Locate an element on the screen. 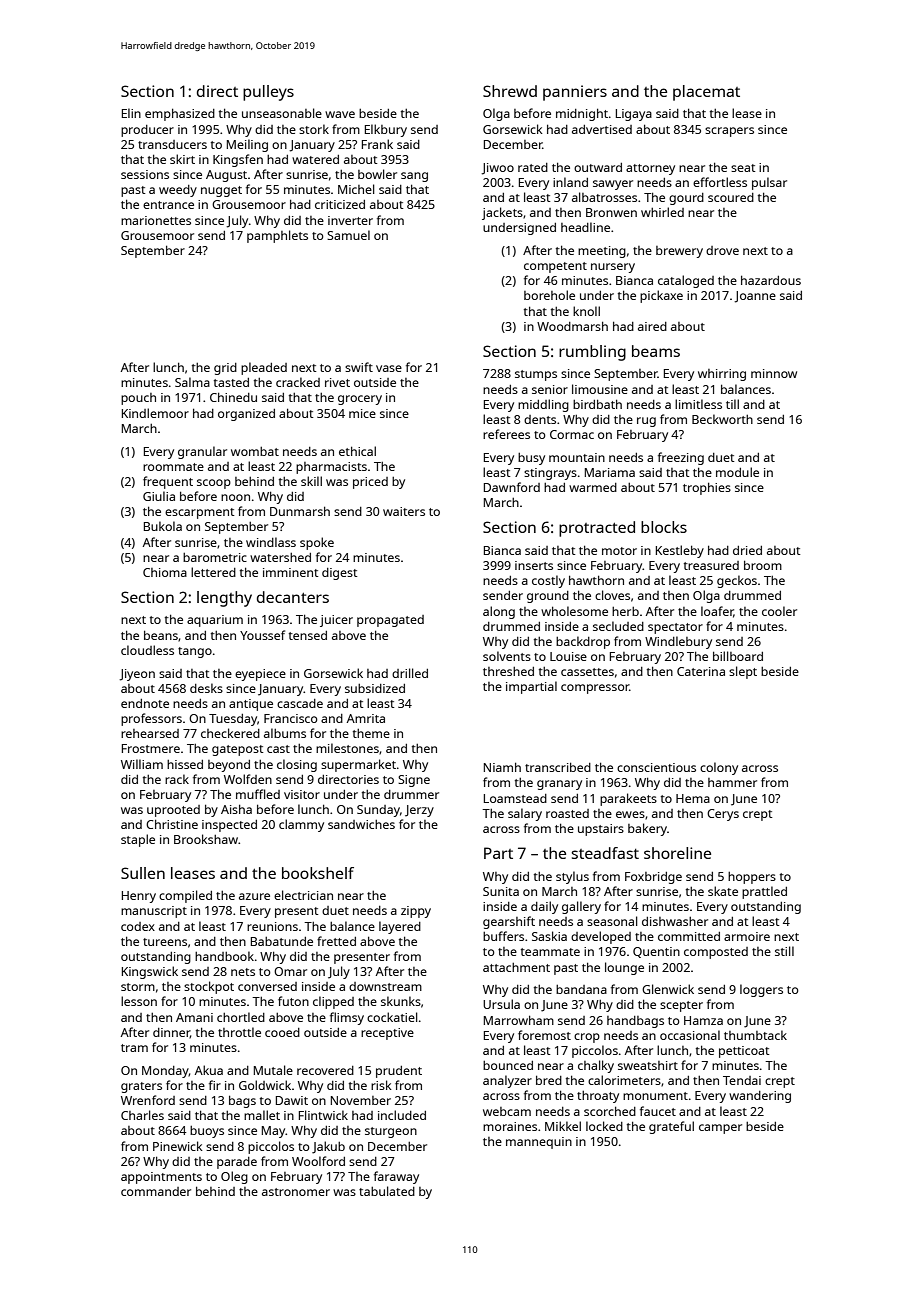  drummer is located at coordinates (411, 794).
